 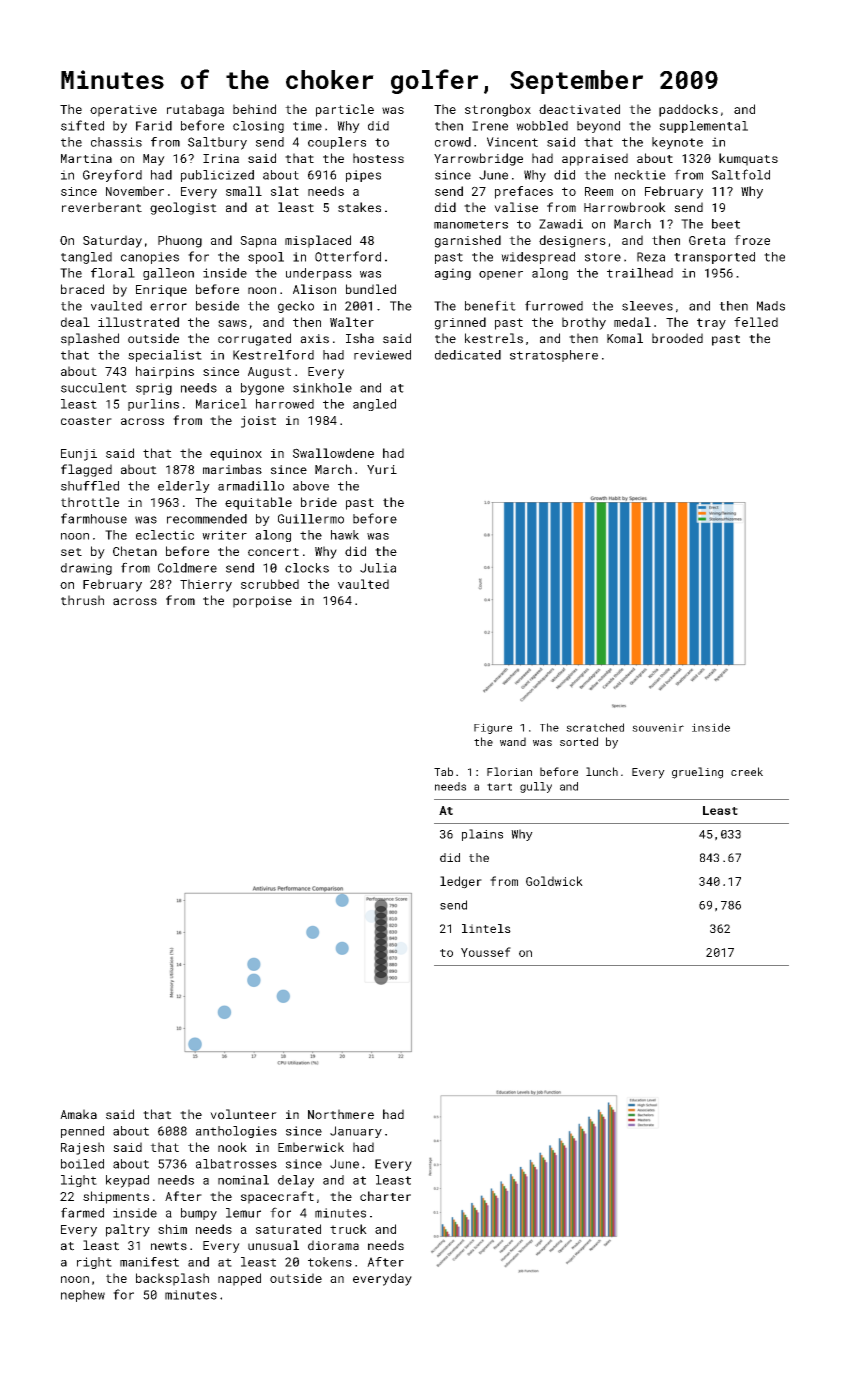 What do you see at coordinates (461, 882) in the screenshot?
I see `ledger` at bounding box center [461, 882].
